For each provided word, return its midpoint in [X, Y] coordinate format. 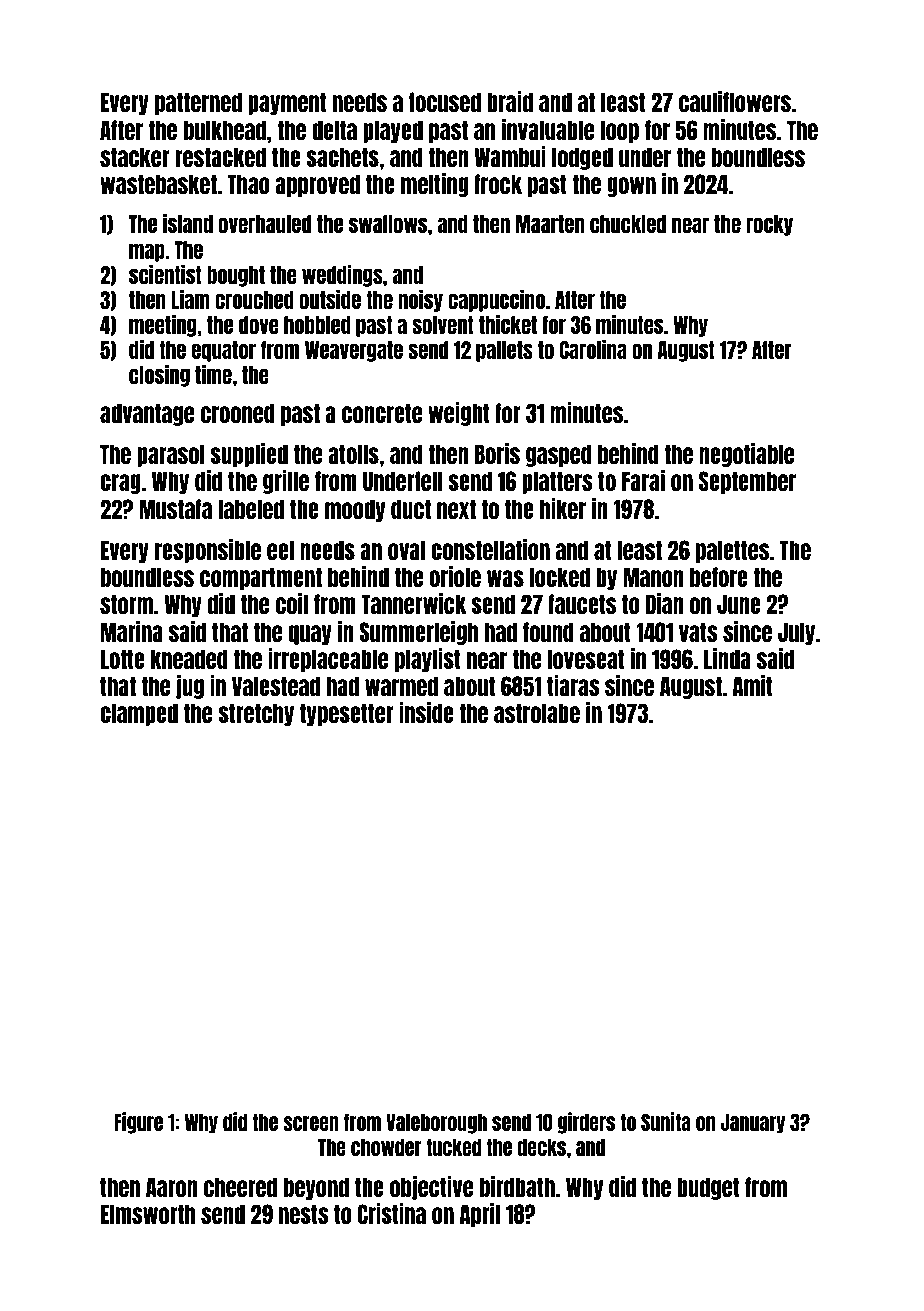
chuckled [628, 224]
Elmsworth [148, 1214]
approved [317, 185]
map [147, 252]
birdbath [517, 1186]
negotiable [746, 455]
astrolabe [537, 713]
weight [459, 414]
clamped [139, 714]
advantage [147, 414]
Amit [753, 685]
